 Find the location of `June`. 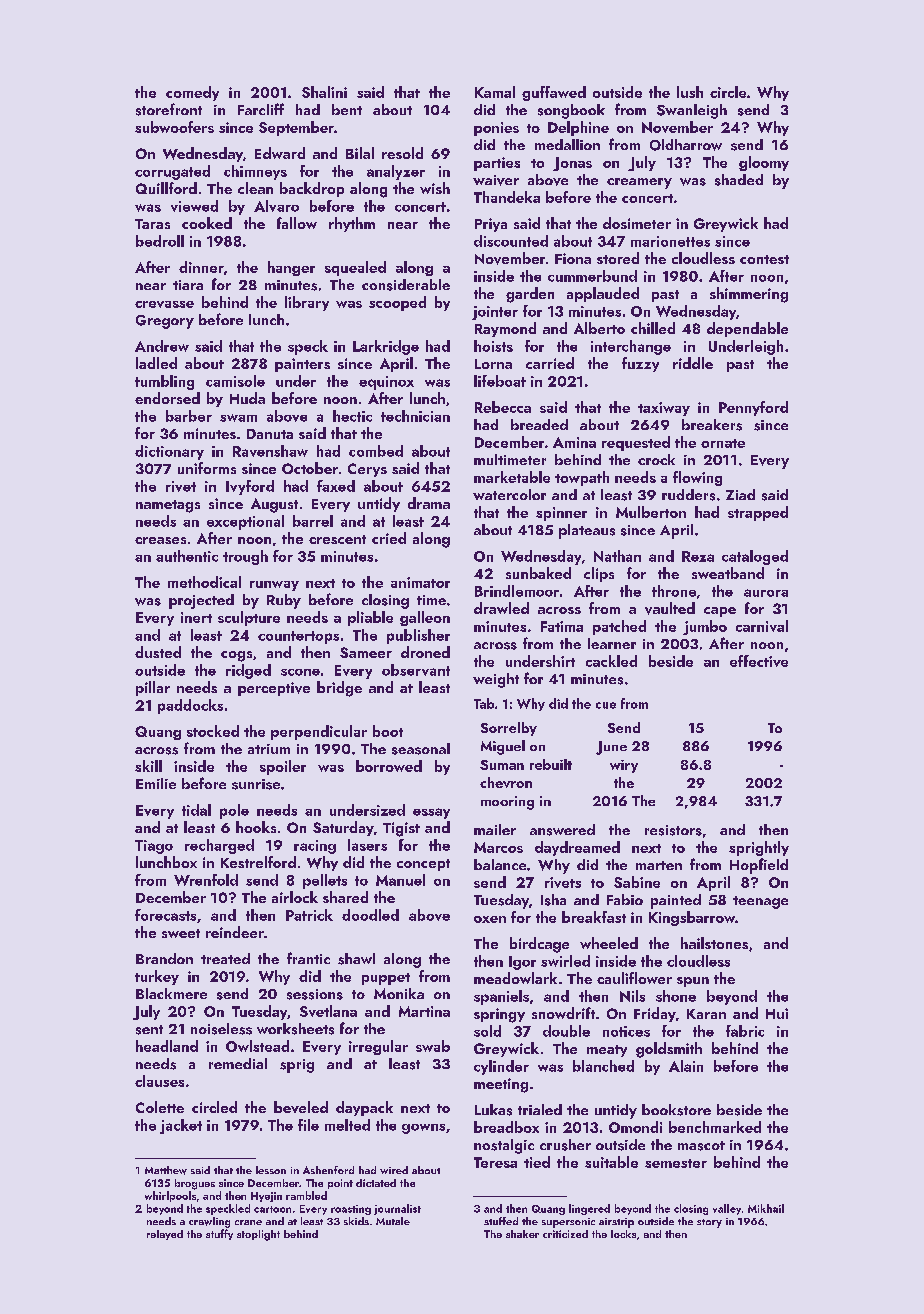

June is located at coordinates (611, 748).
